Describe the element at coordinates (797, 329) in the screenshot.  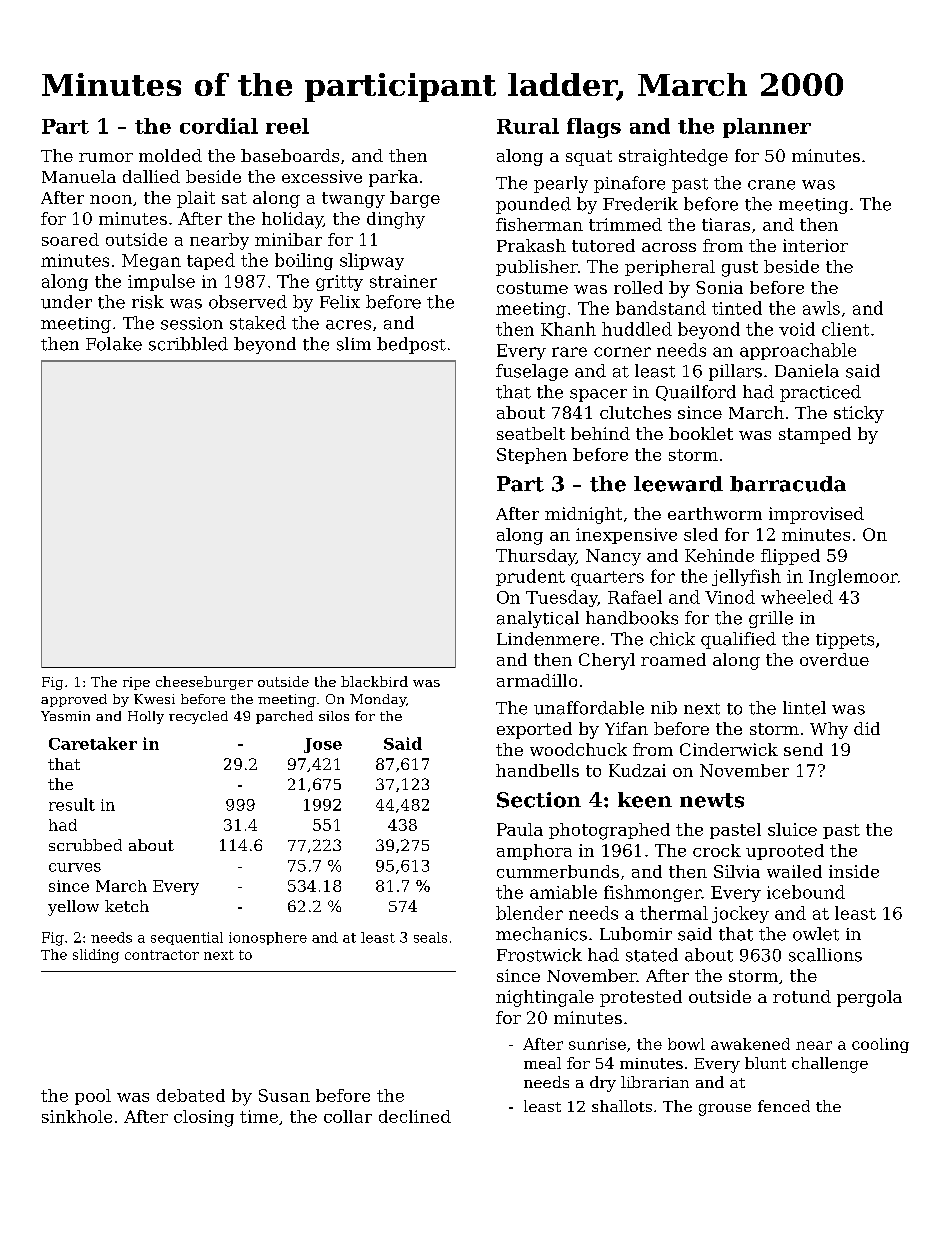
I see `void` at that location.
